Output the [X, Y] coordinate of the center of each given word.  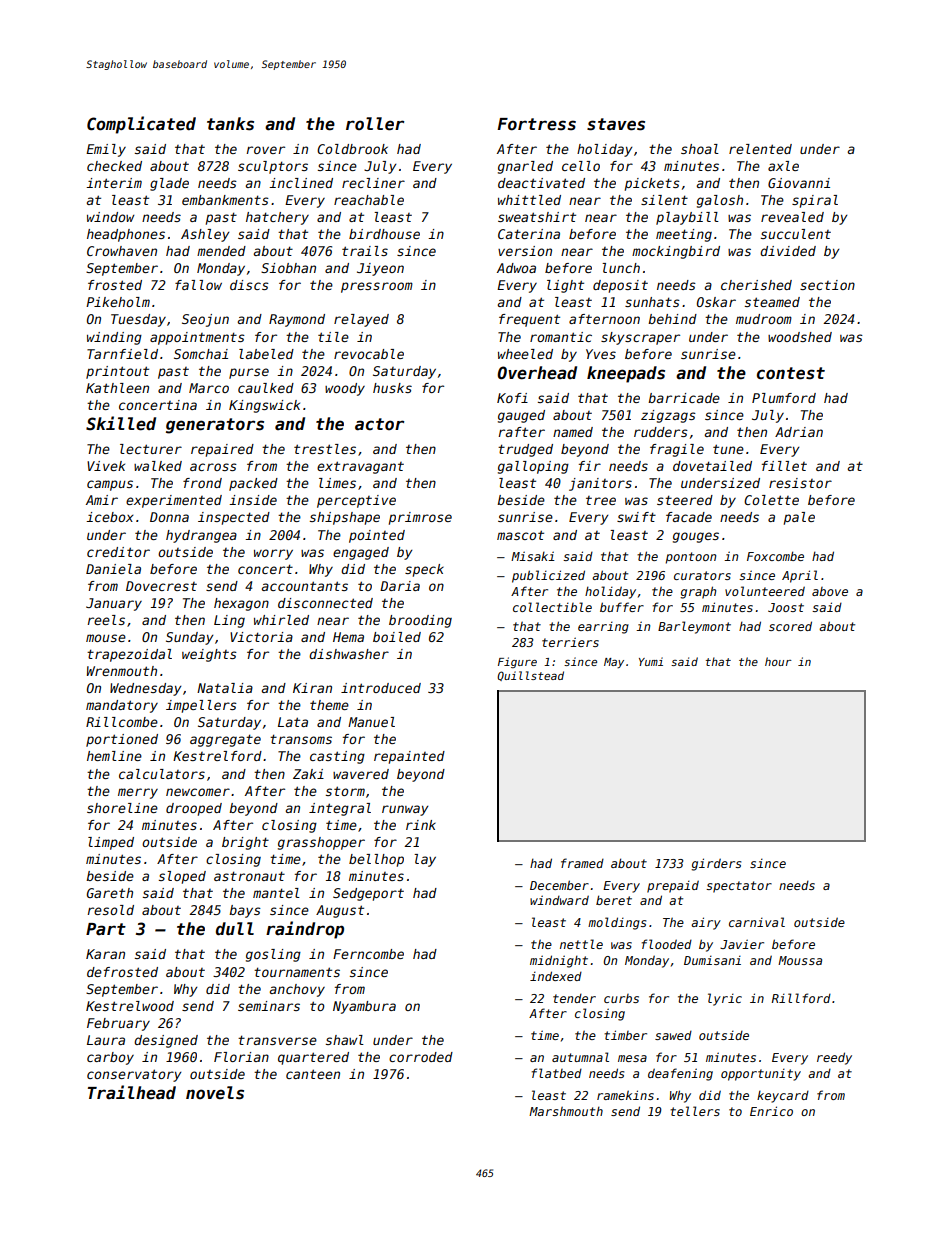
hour [778, 661]
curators [702, 575]
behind [672, 319]
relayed [361, 320]
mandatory [122, 706]
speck [424, 570]
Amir [102, 500]
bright [245, 843]
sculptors [273, 167]
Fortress [536, 124]
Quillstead [530, 676]
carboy [110, 1058]
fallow [198, 285]
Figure [517, 662]
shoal [700, 149]
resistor [800, 483]
